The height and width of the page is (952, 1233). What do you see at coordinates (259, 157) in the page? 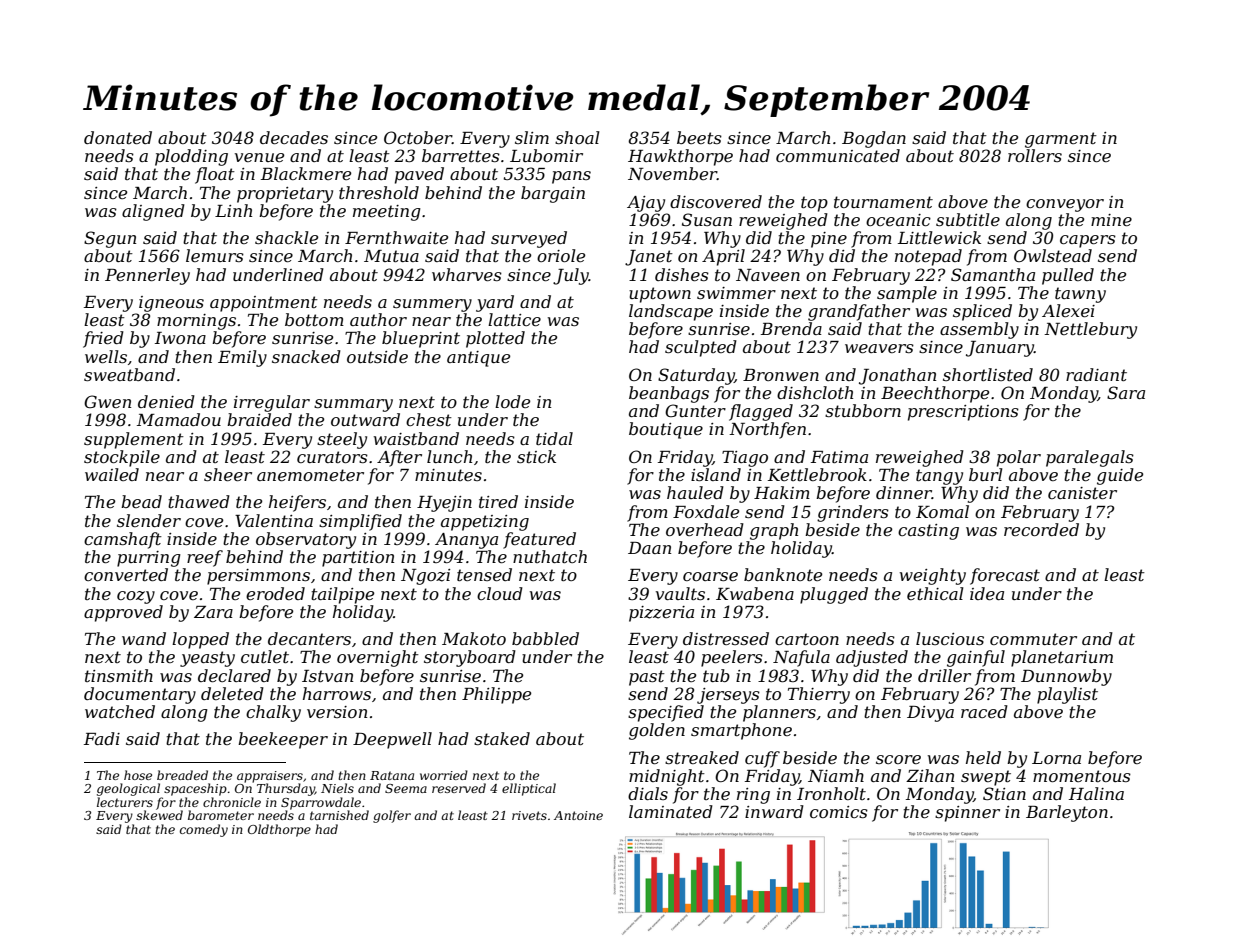
I see `venue` at bounding box center [259, 157].
